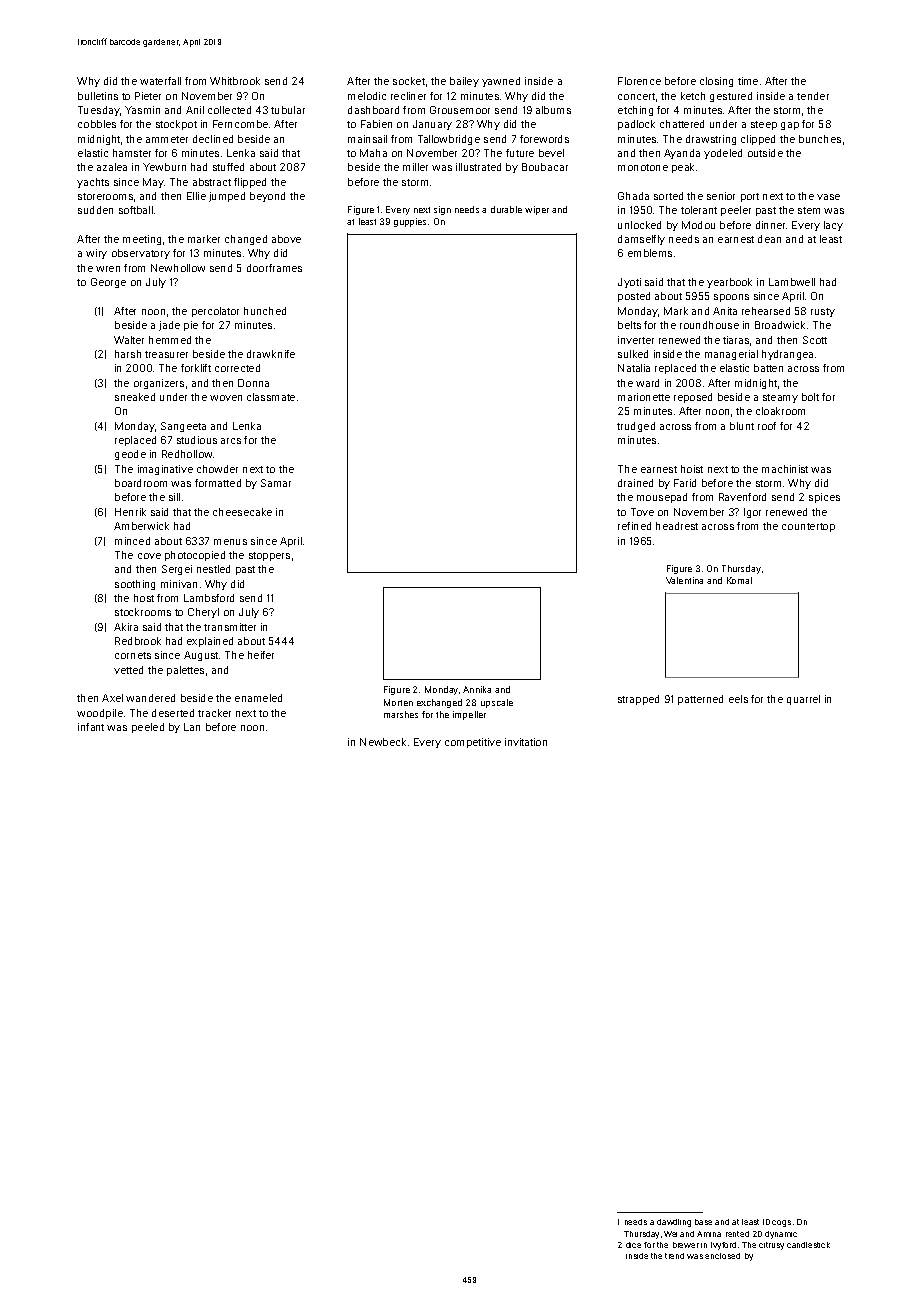 Image resolution: width=924 pixels, height=1308 pixels. Describe the element at coordinates (537, 210) in the screenshot. I see `wiper` at that location.
